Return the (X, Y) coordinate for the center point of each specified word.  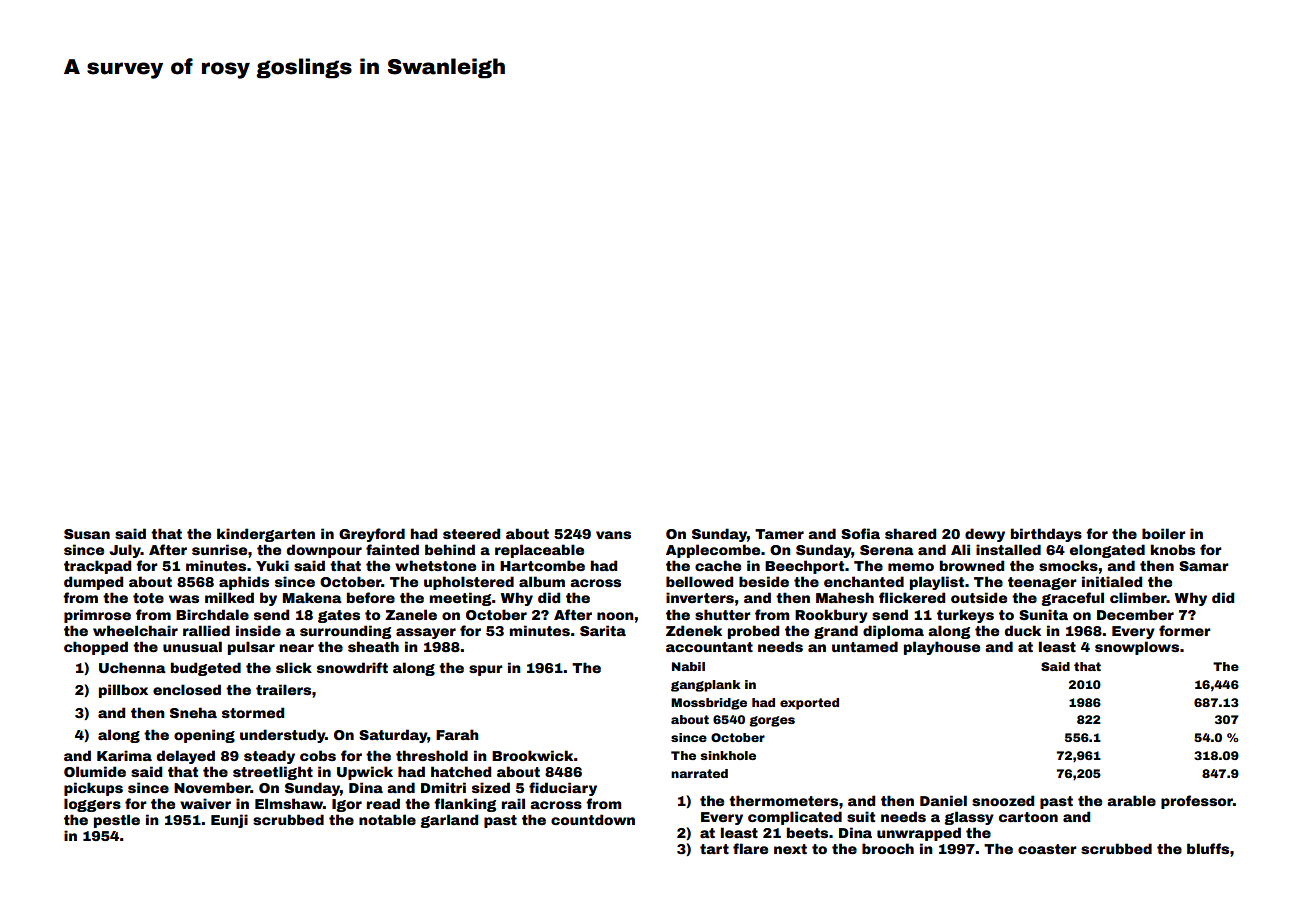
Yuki (272, 565)
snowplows (1137, 648)
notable (387, 819)
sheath (373, 646)
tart (714, 849)
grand (836, 632)
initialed (1112, 581)
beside (764, 581)
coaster (1047, 849)
